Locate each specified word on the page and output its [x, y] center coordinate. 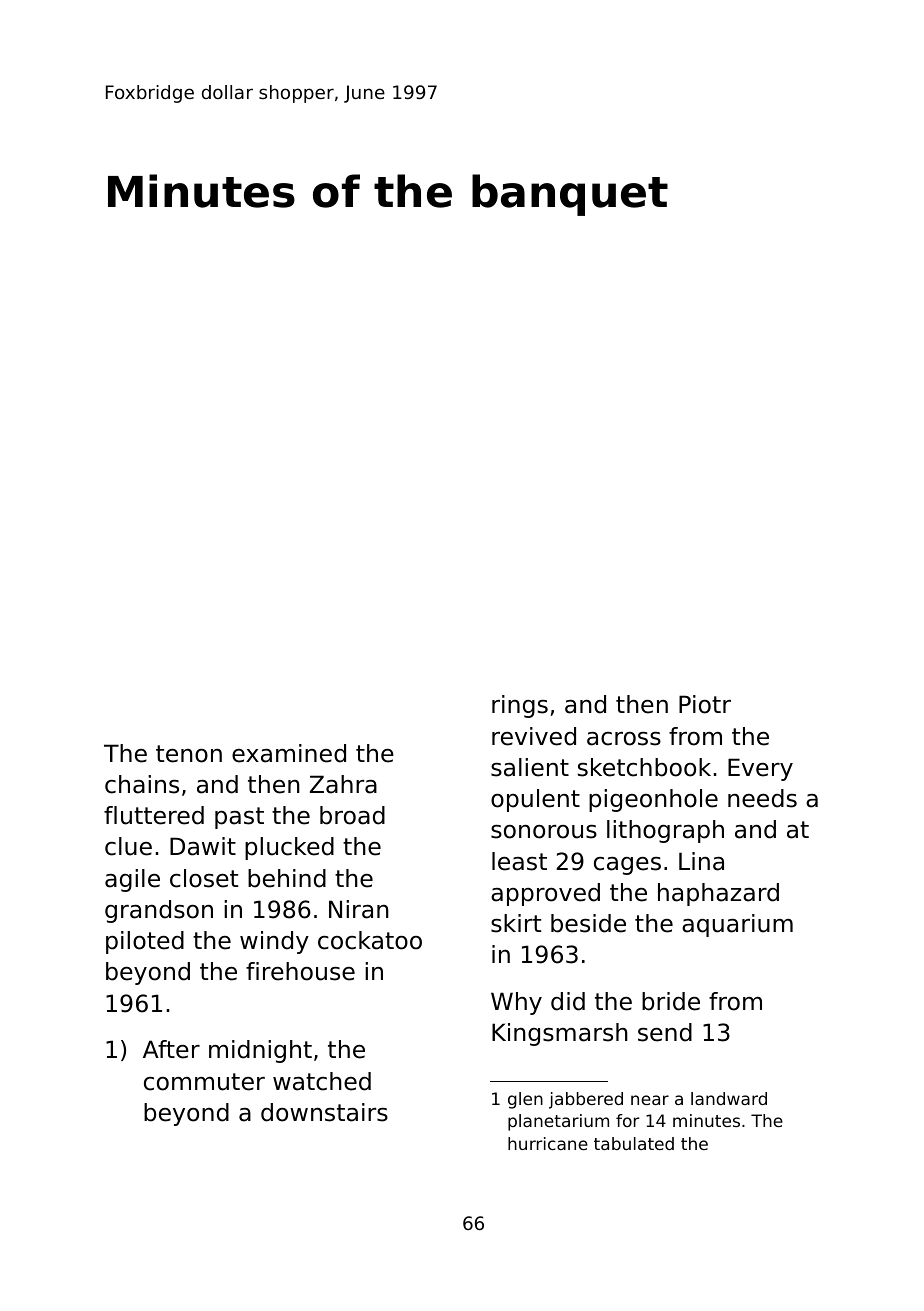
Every [760, 769]
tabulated [634, 1143]
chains [142, 784]
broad [352, 815]
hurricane [548, 1143]
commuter [204, 1082]
